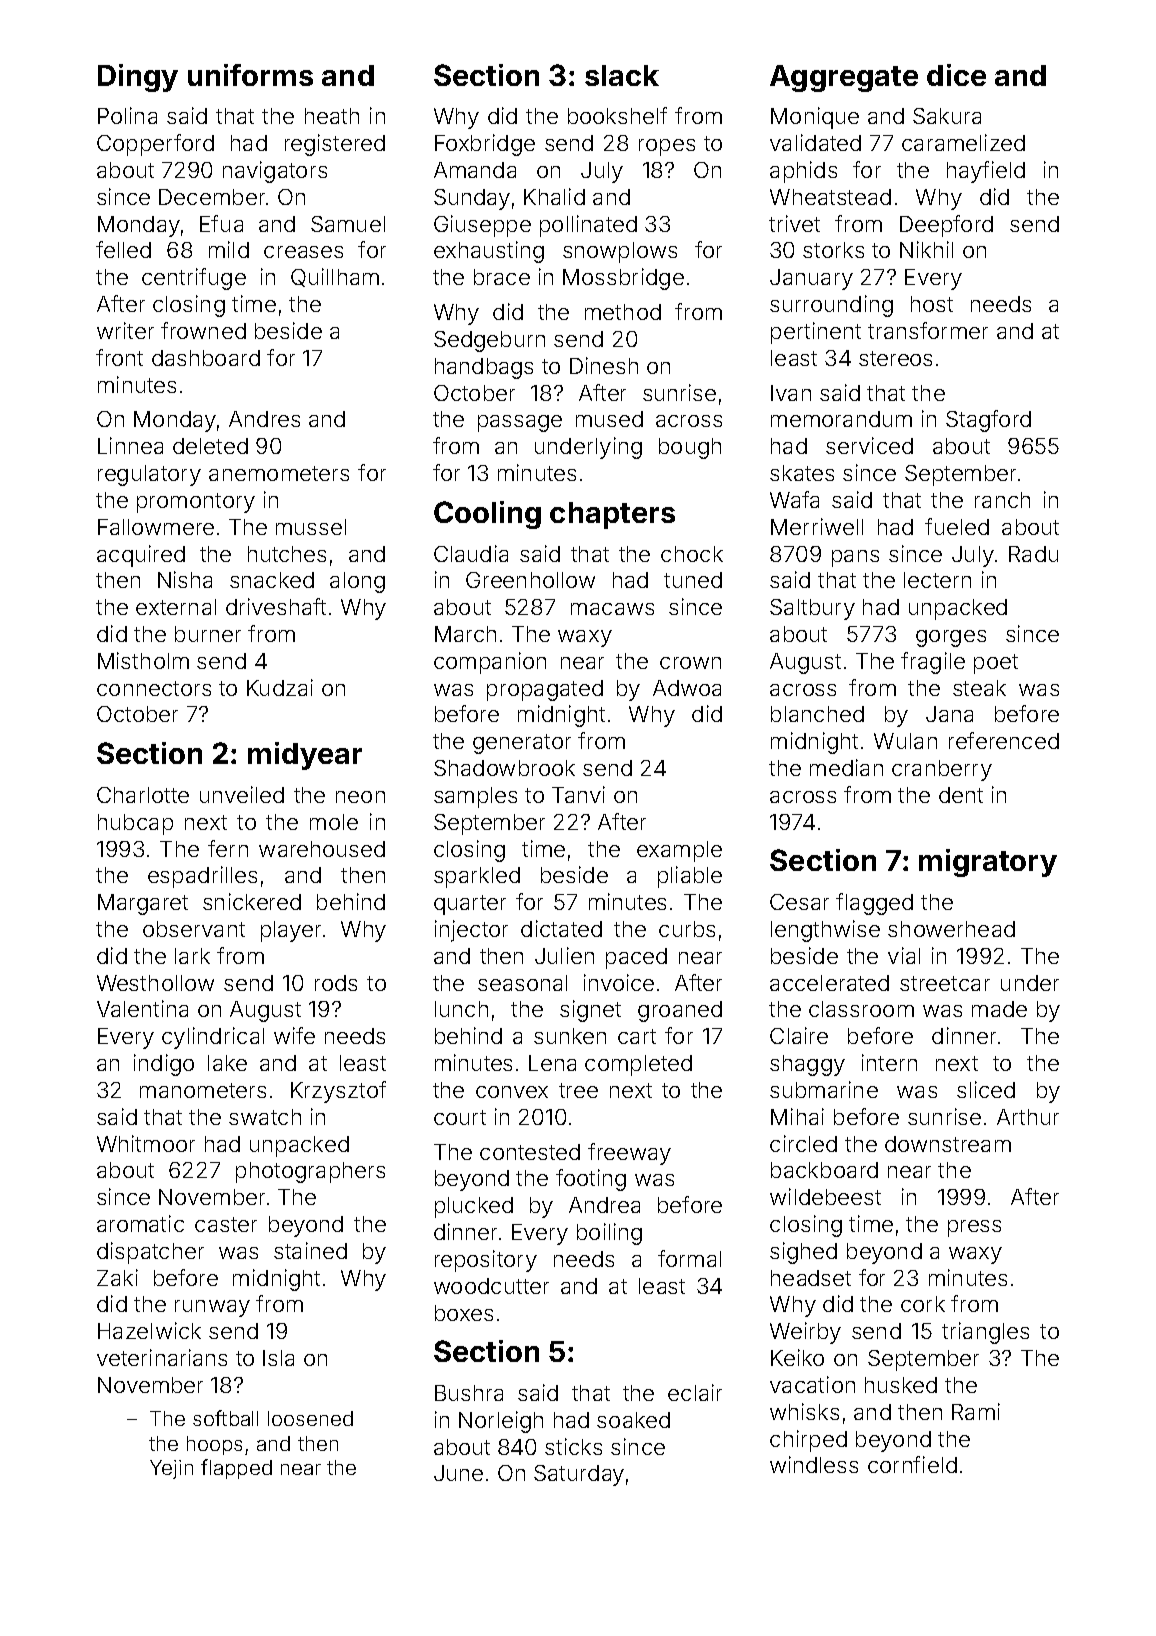  I want to click on Copperford, so click(155, 145).
